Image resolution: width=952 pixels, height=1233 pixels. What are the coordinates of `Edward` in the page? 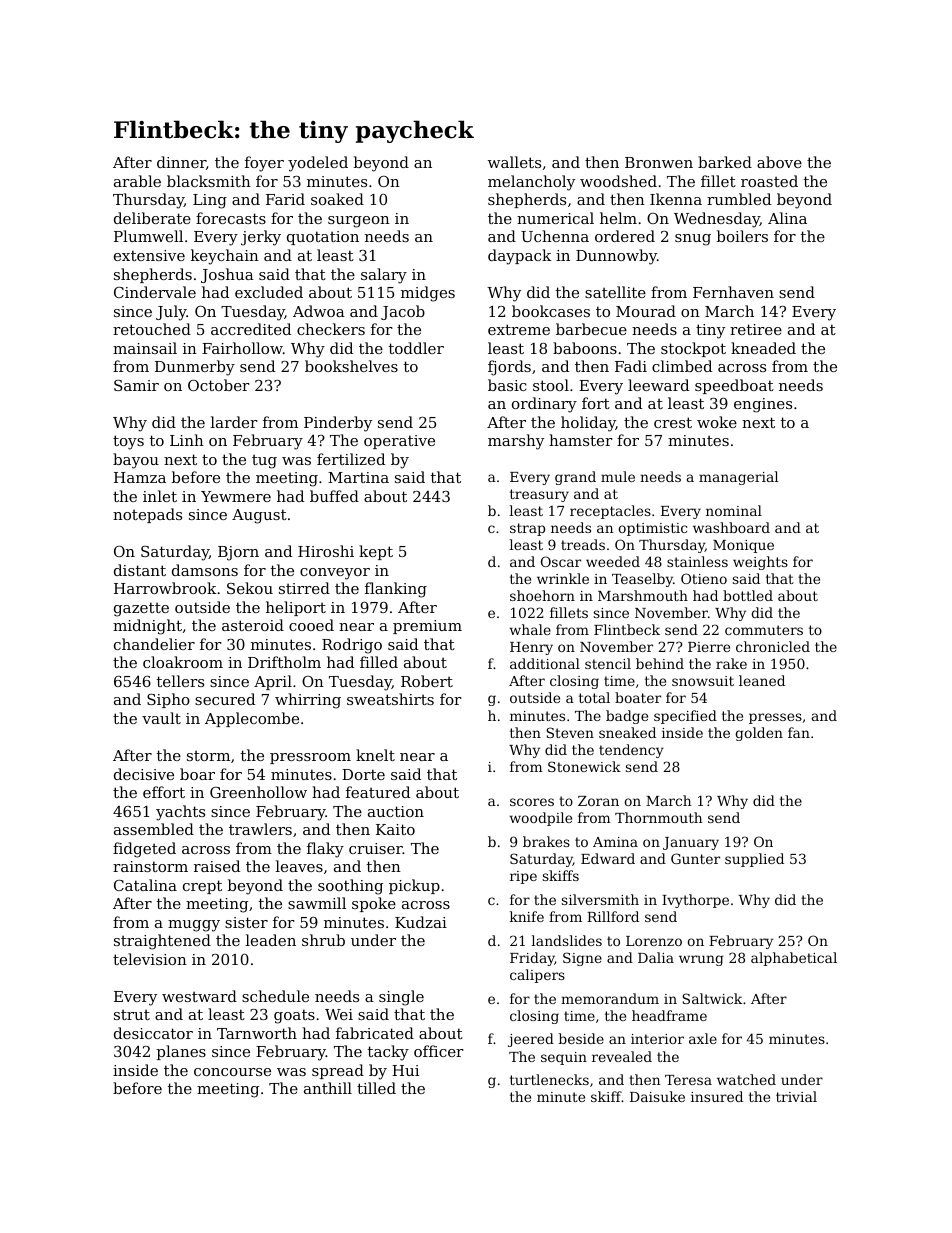 It's located at (608, 858).
